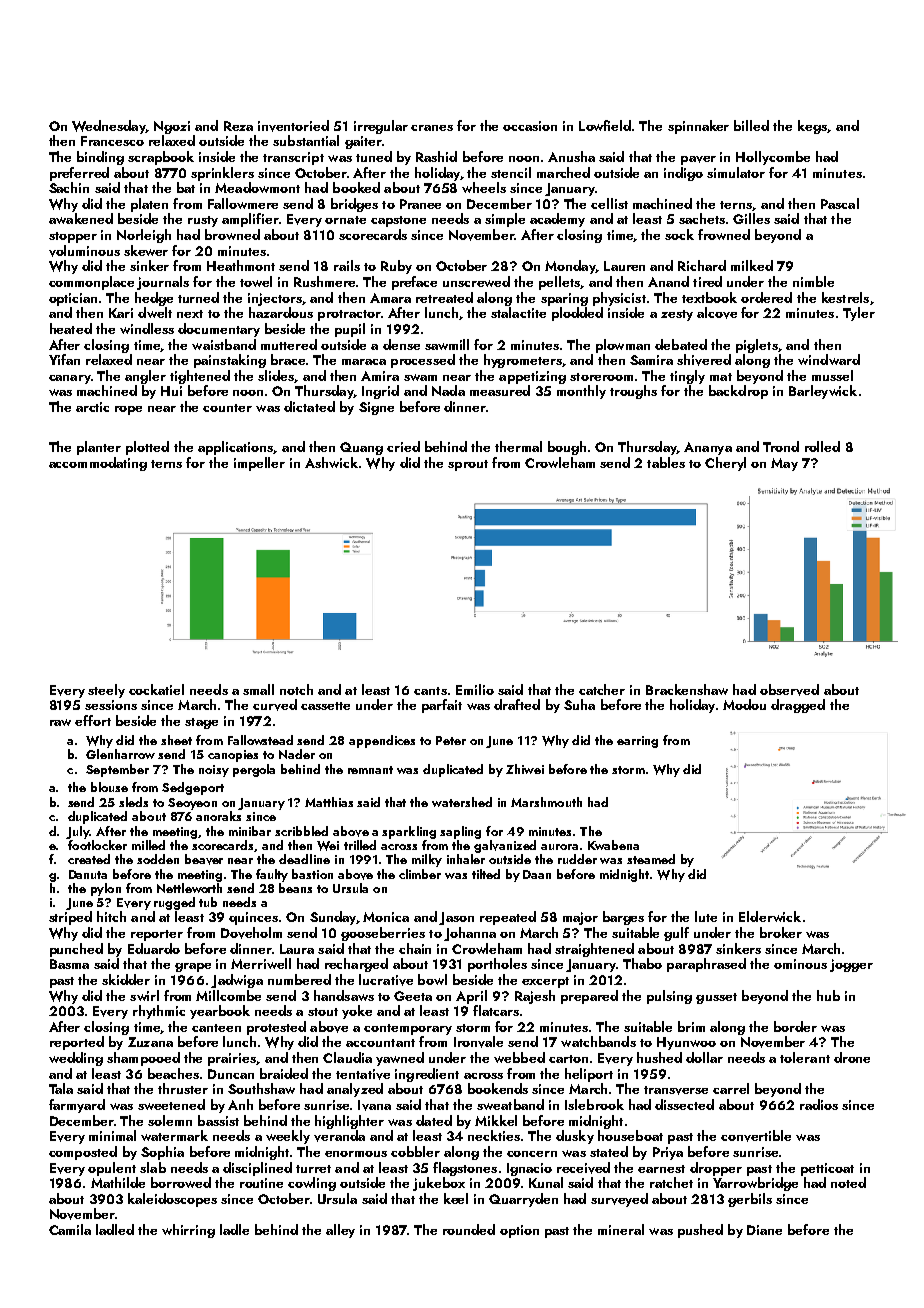  What do you see at coordinates (637, 742) in the image?
I see `earring` at bounding box center [637, 742].
